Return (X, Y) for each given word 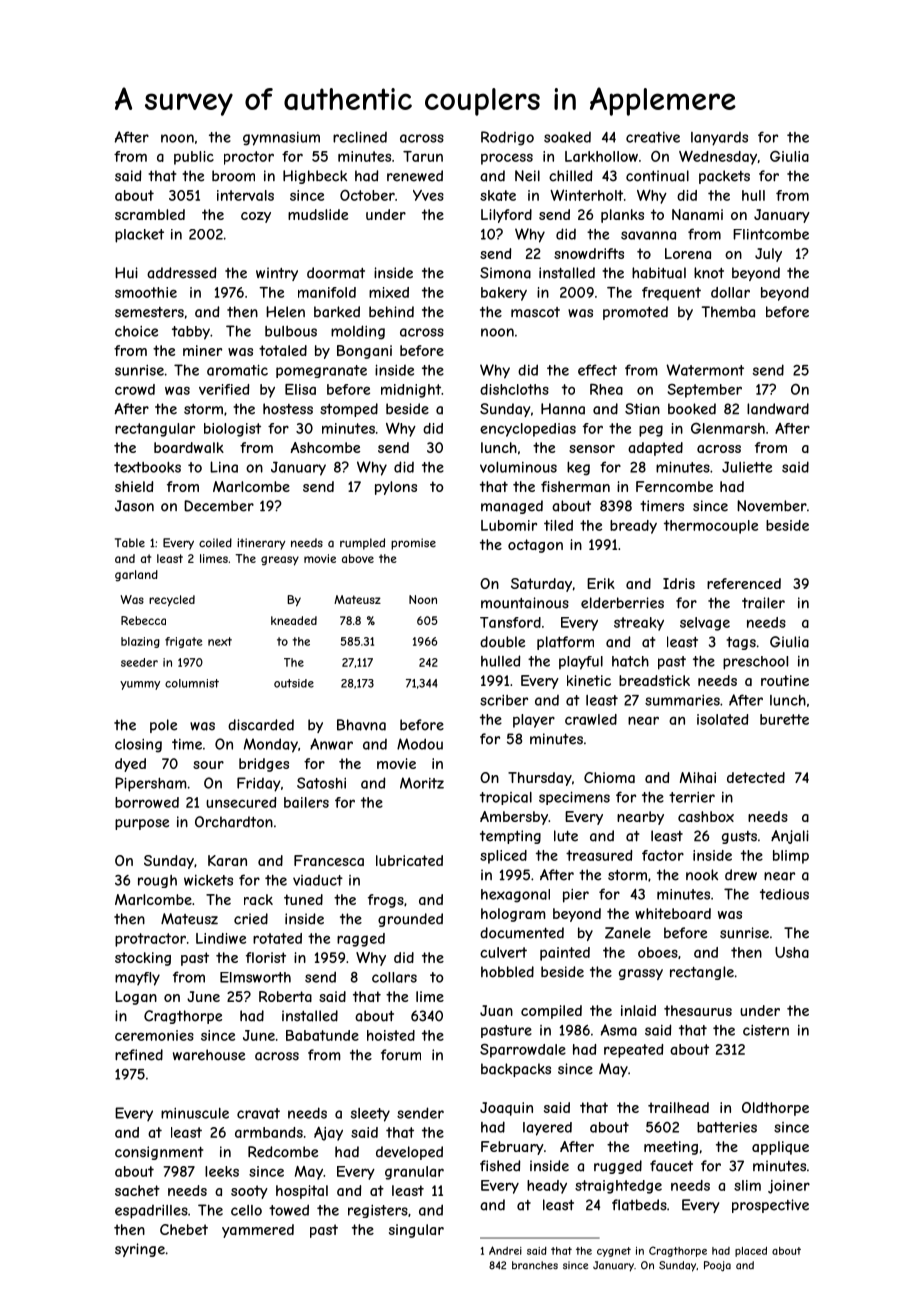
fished (500, 1166)
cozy (256, 217)
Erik (601, 583)
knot (709, 273)
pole (163, 726)
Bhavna (361, 725)
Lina (224, 467)
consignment (159, 1153)
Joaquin (506, 1109)
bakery (504, 294)
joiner (789, 1187)
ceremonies (154, 1035)
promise (413, 544)
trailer (763, 603)
